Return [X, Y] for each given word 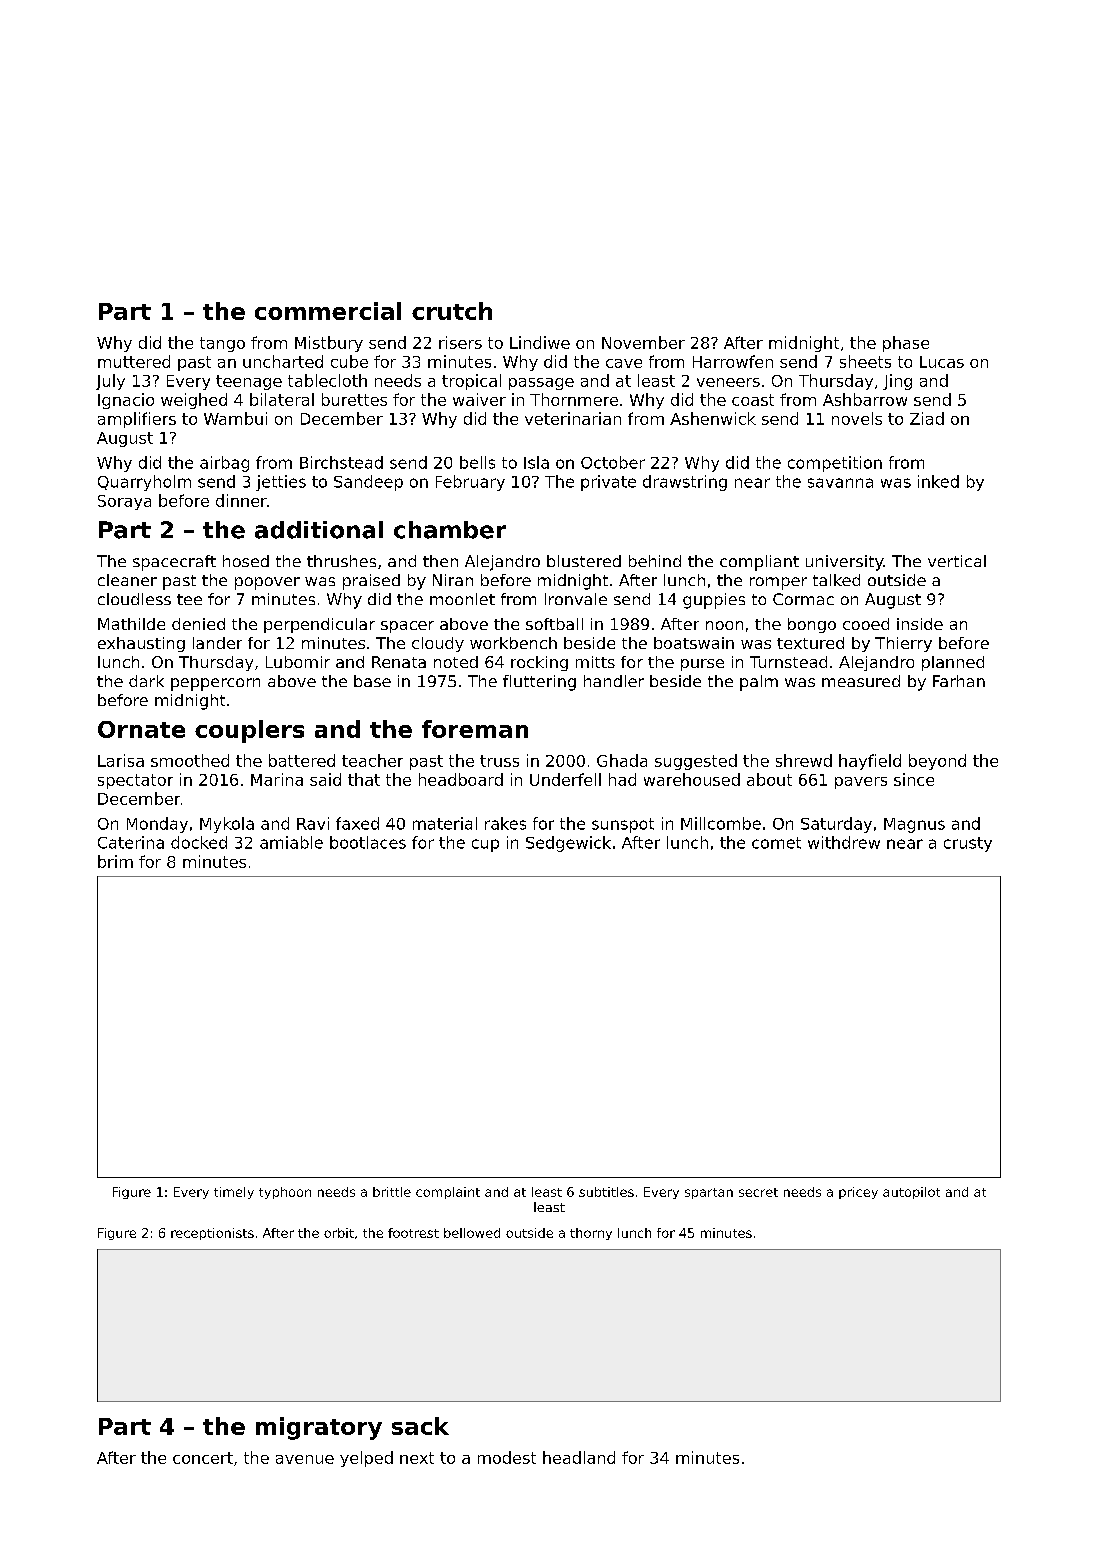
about [769, 779]
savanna [840, 483]
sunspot [623, 825]
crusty [968, 844]
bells [477, 462]
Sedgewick [568, 844]
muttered [134, 361]
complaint [448, 1193]
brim [115, 861]
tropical [471, 382]
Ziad [927, 418]
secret [758, 1192]
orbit [339, 1233]
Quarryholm [144, 483]
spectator [135, 781]
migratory [319, 1428]
